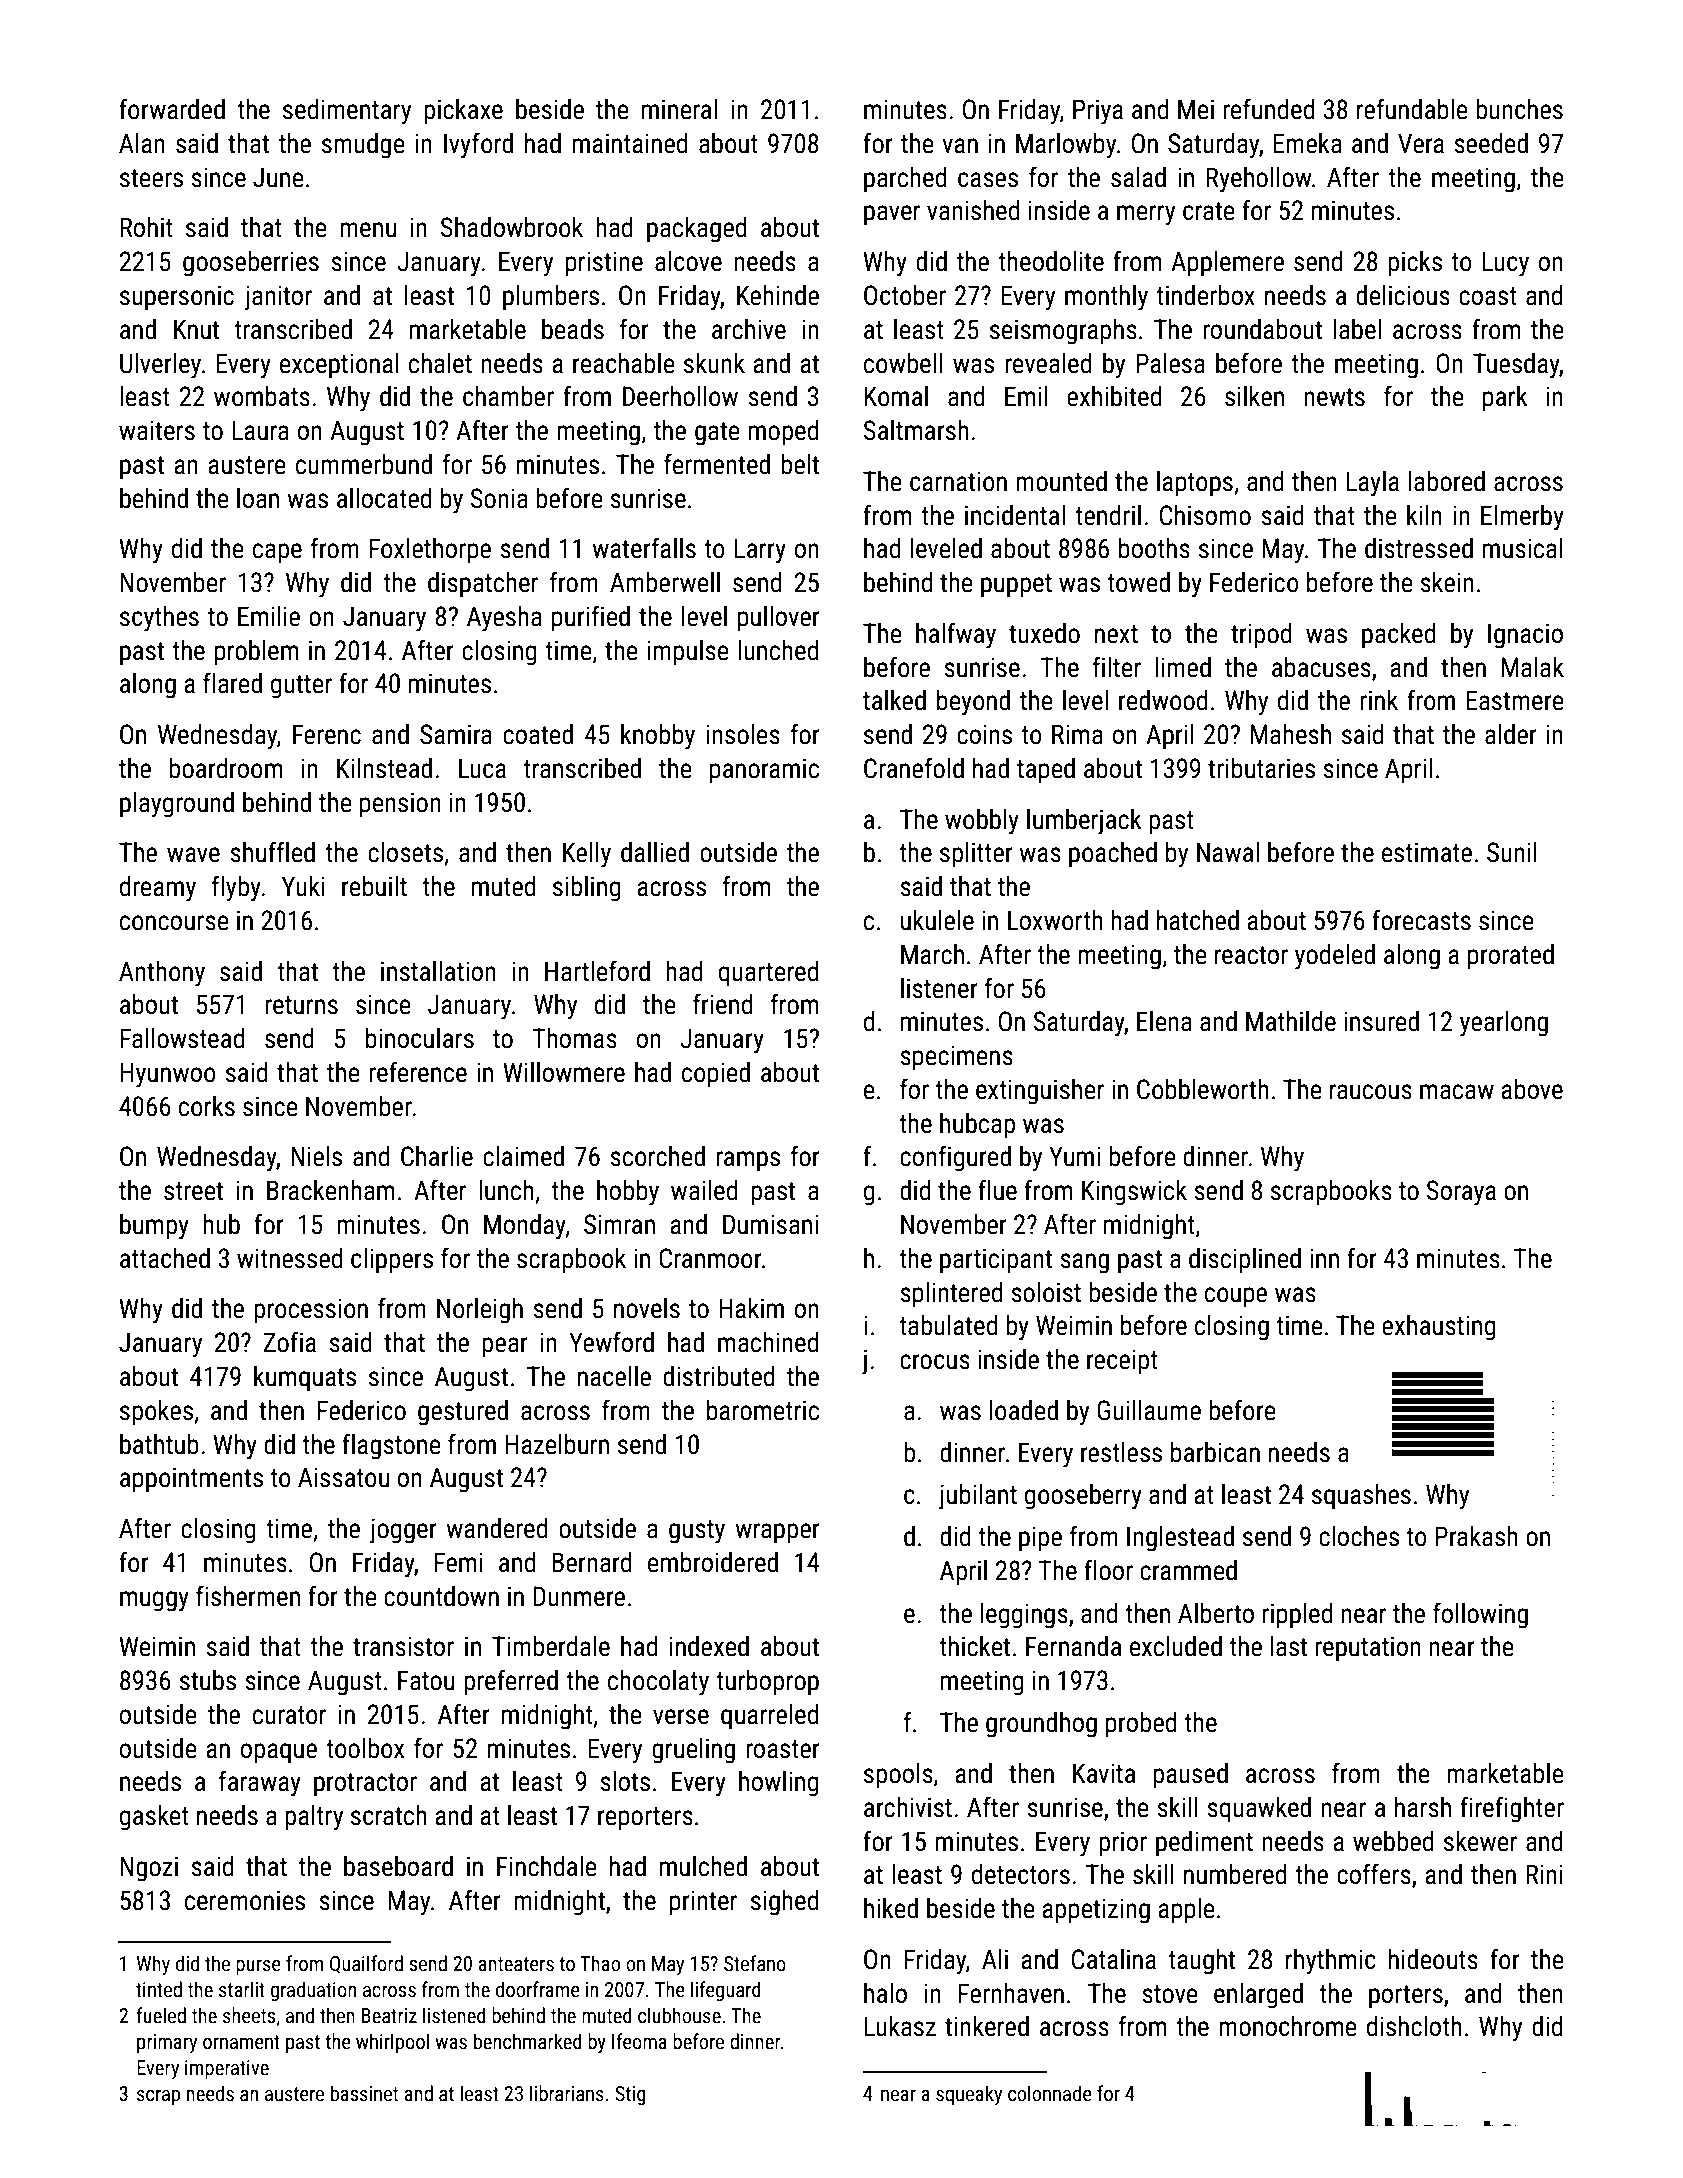  I want to click on colonnade, so click(1050, 2093).
